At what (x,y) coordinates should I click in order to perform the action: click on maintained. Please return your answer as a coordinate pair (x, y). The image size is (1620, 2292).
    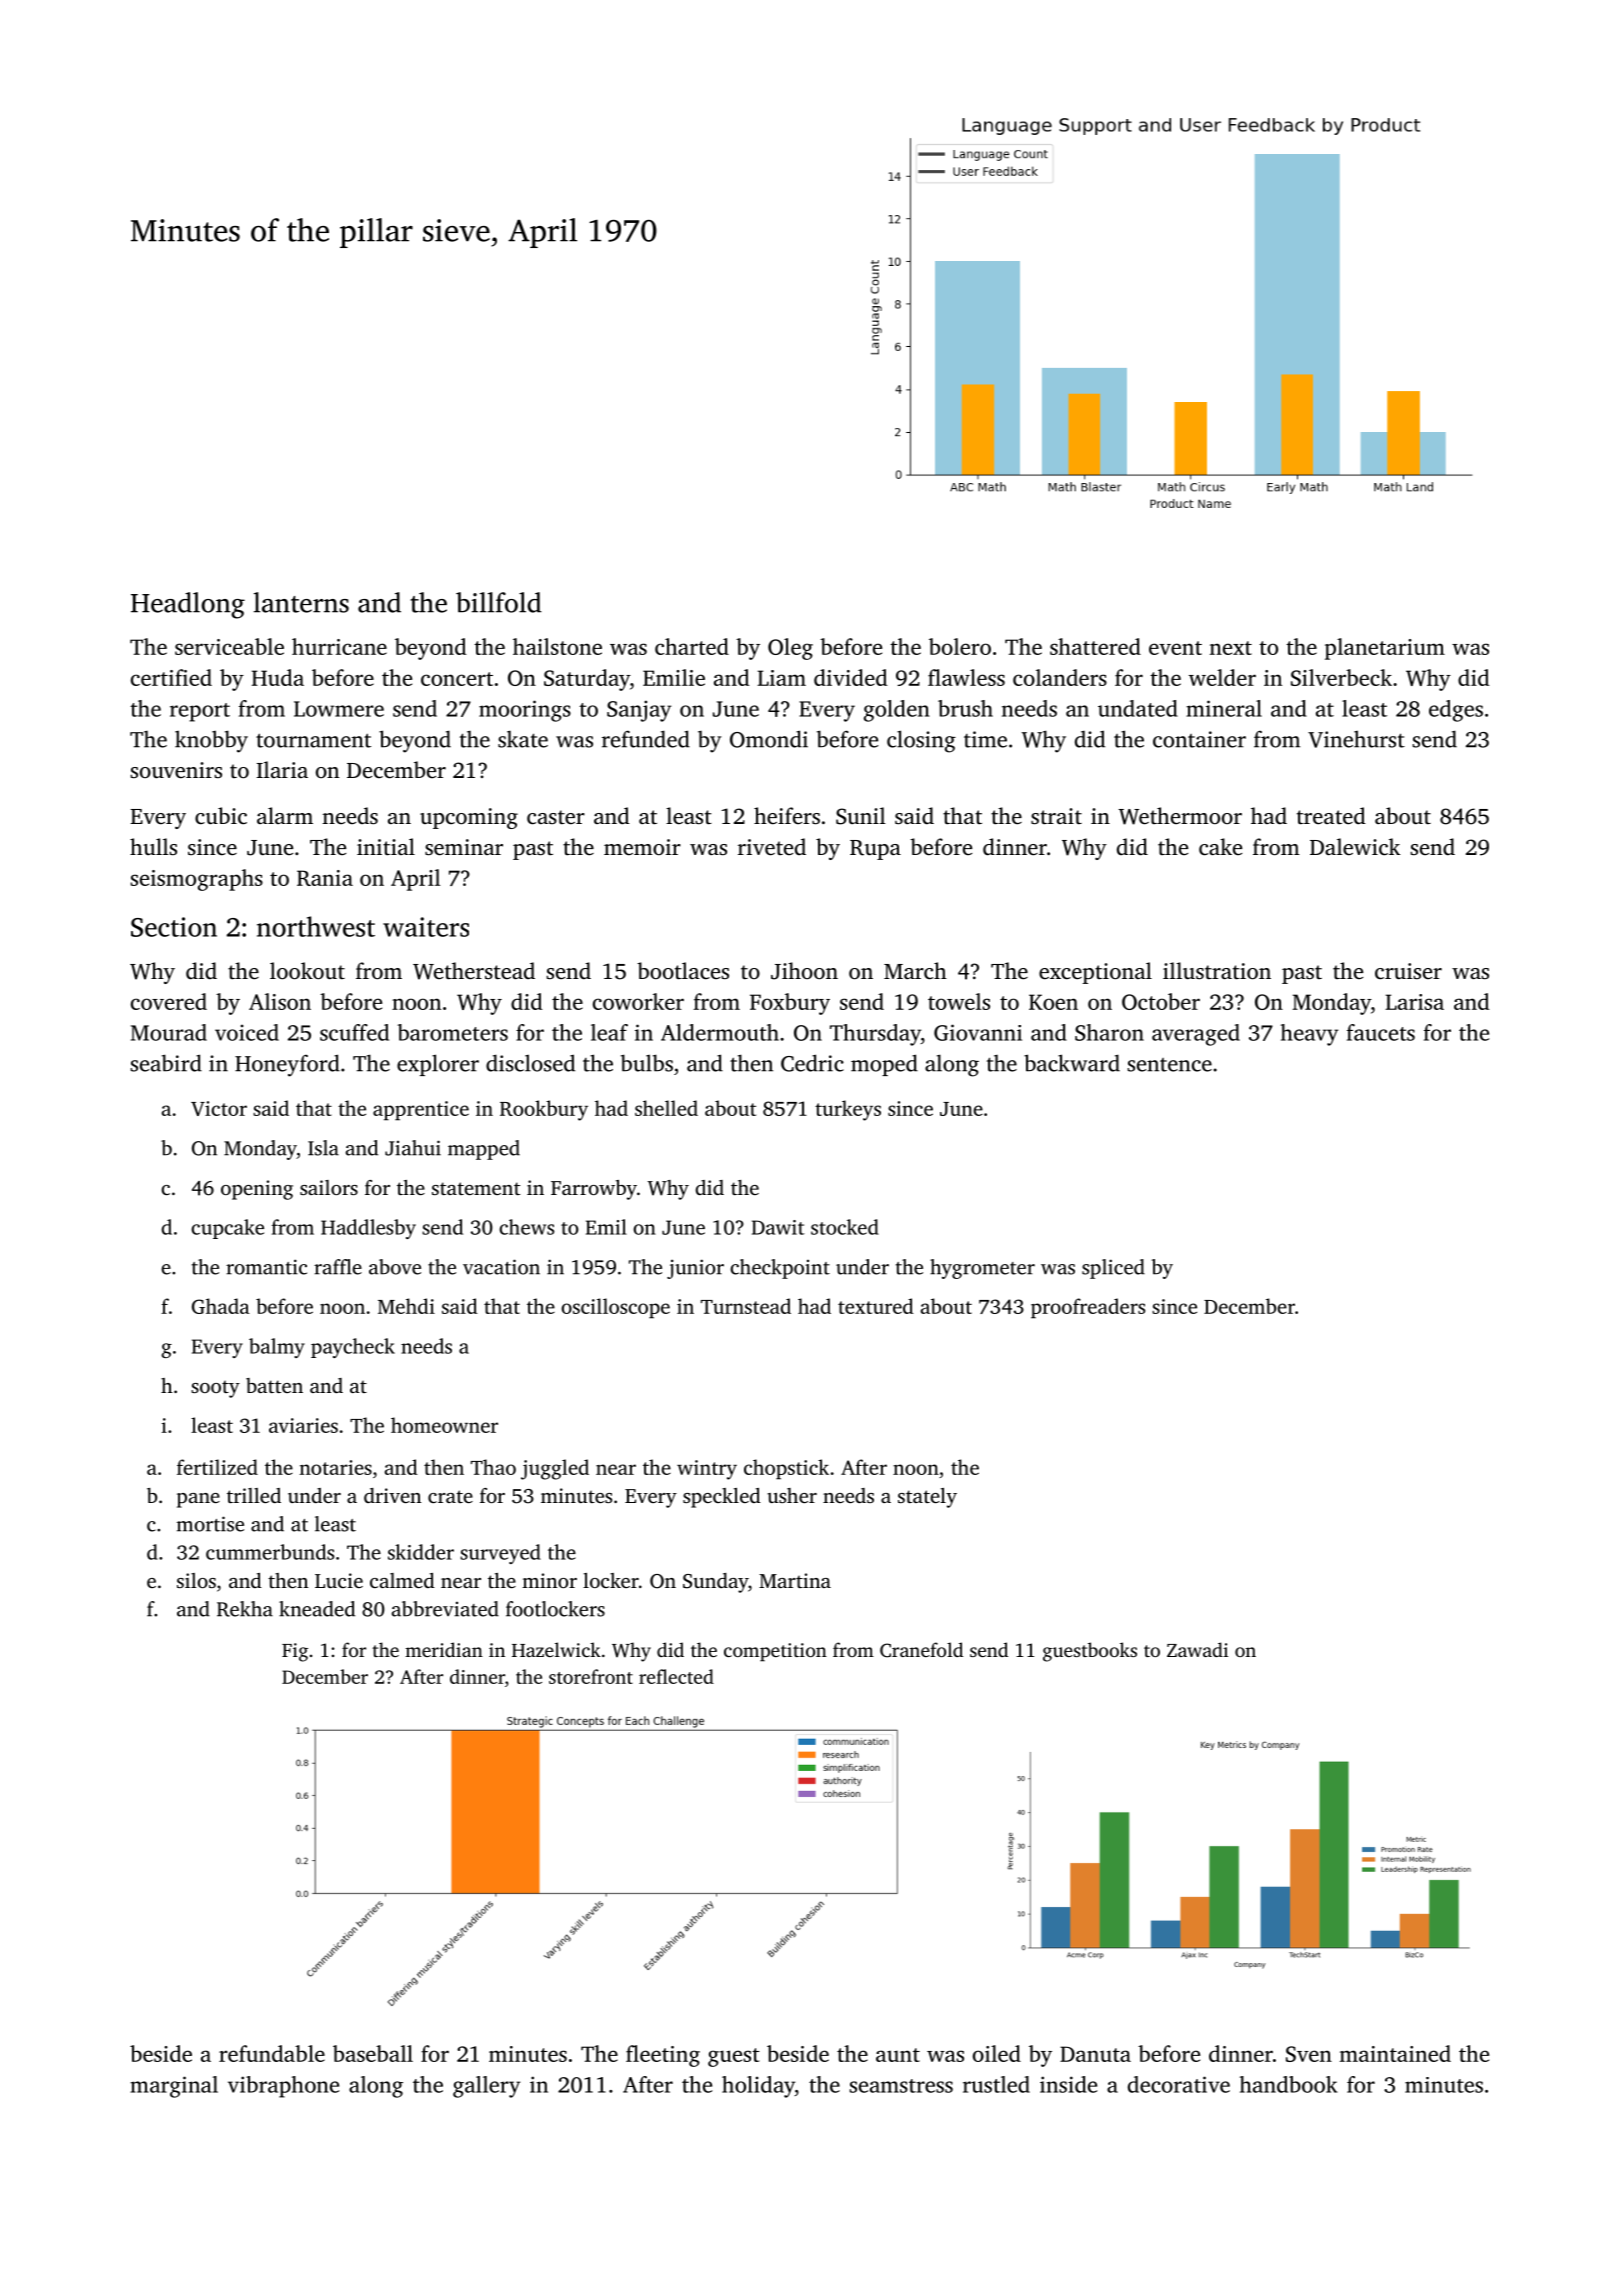
    Looking at the image, I should click on (1395, 2053).
